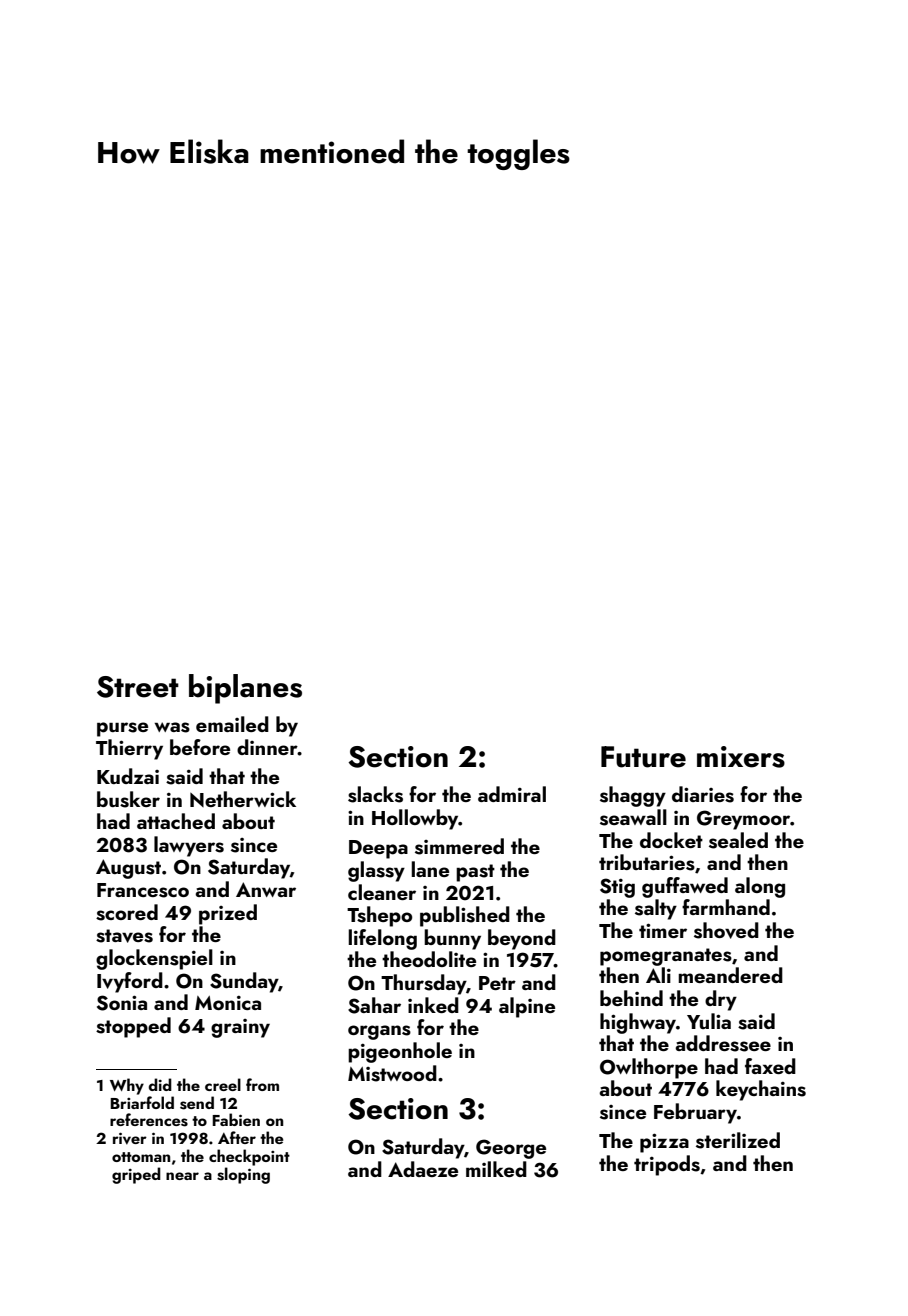 This screenshot has height=1316, width=908. Describe the element at coordinates (124, 936) in the screenshot. I see `staves` at that location.
